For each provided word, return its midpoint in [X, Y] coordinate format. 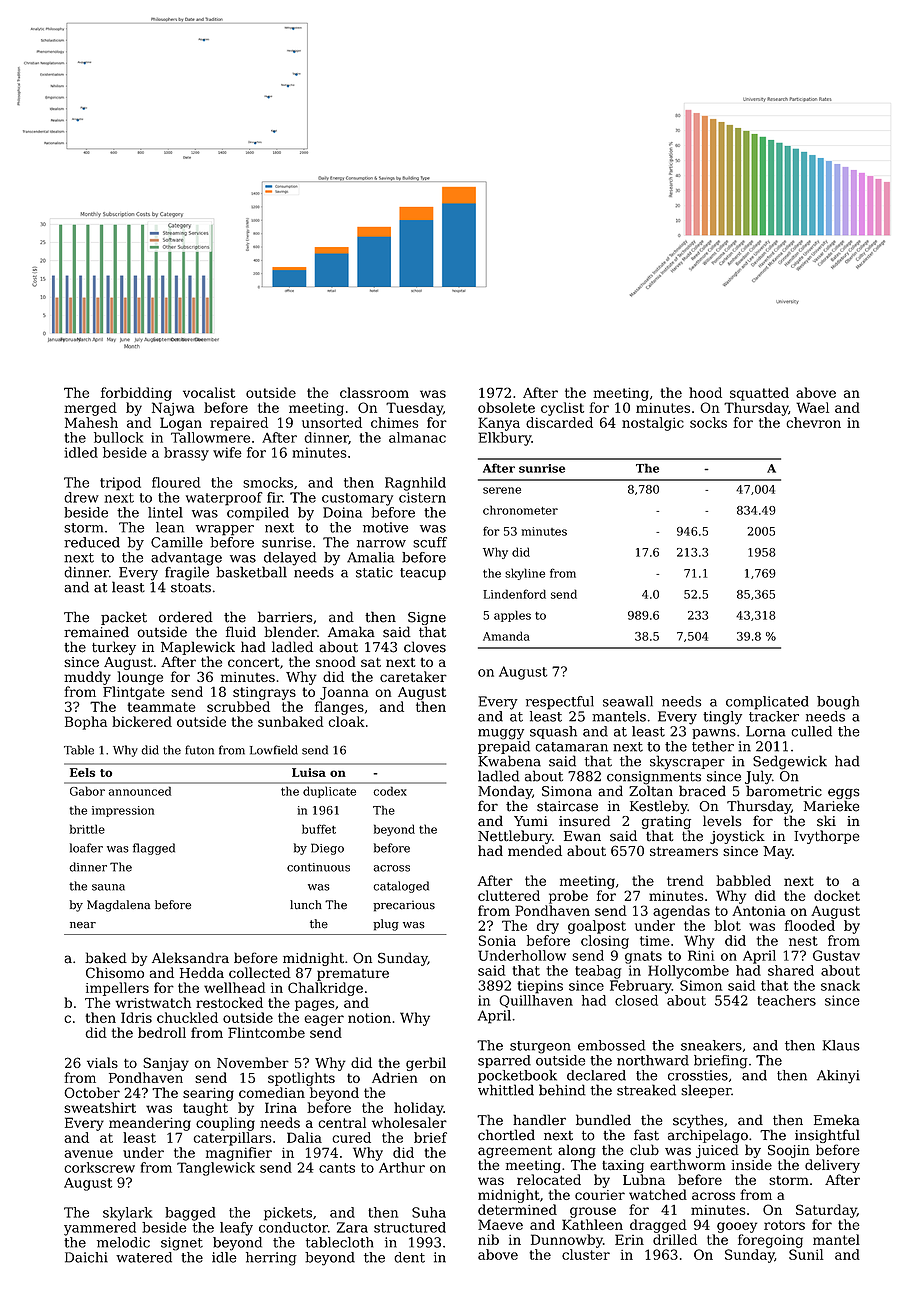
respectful [560, 703]
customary [357, 499]
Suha [429, 1212]
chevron [813, 422]
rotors [784, 1225]
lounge [140, 678]
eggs [844, 793]
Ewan [582, 836]
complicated [767, 703]
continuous [318, 867]
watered [144, 1257]
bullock [118, 437]
